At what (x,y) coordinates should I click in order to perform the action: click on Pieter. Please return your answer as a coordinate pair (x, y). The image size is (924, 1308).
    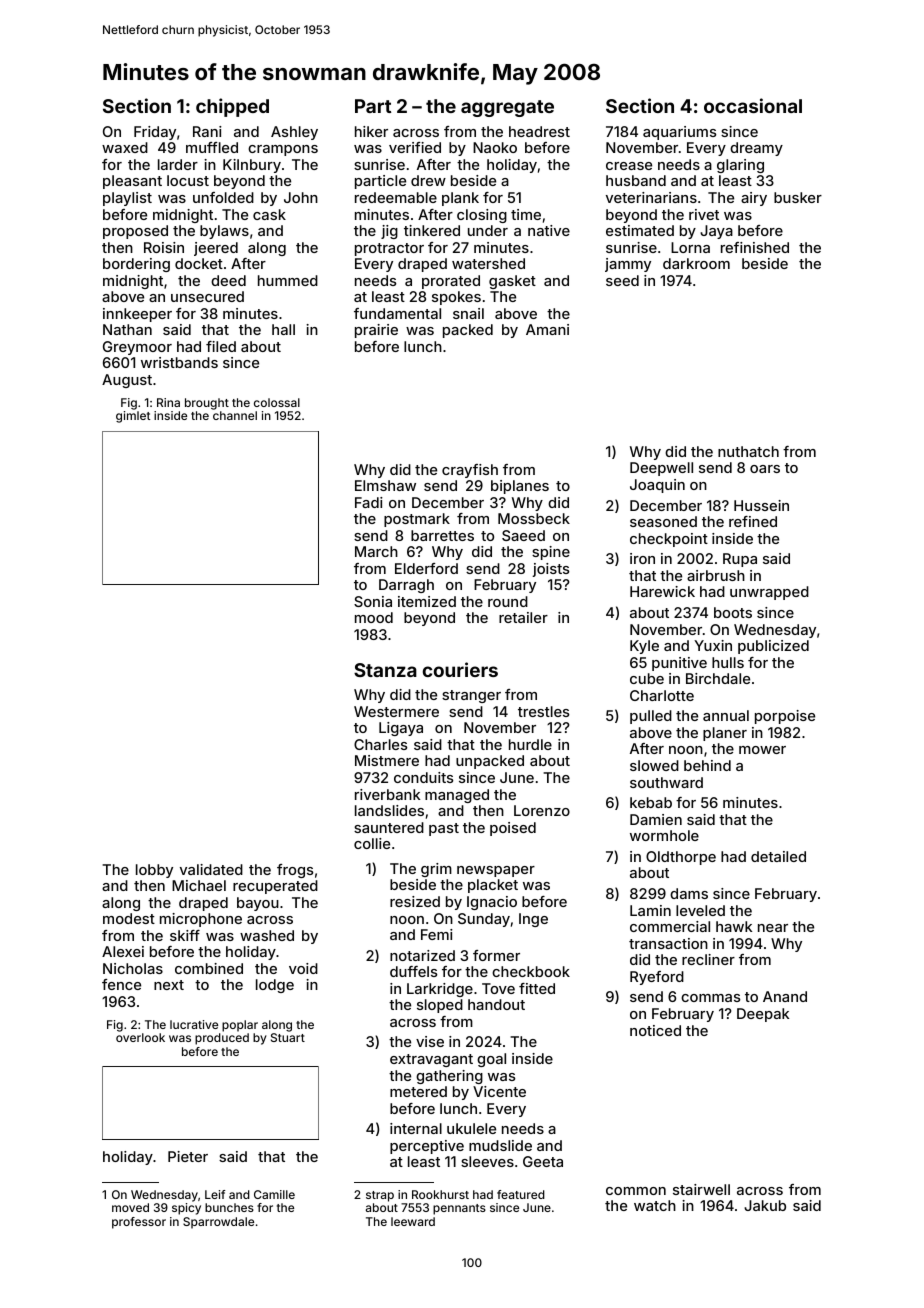
    Looking at the image, I should click on (188, 1156).
